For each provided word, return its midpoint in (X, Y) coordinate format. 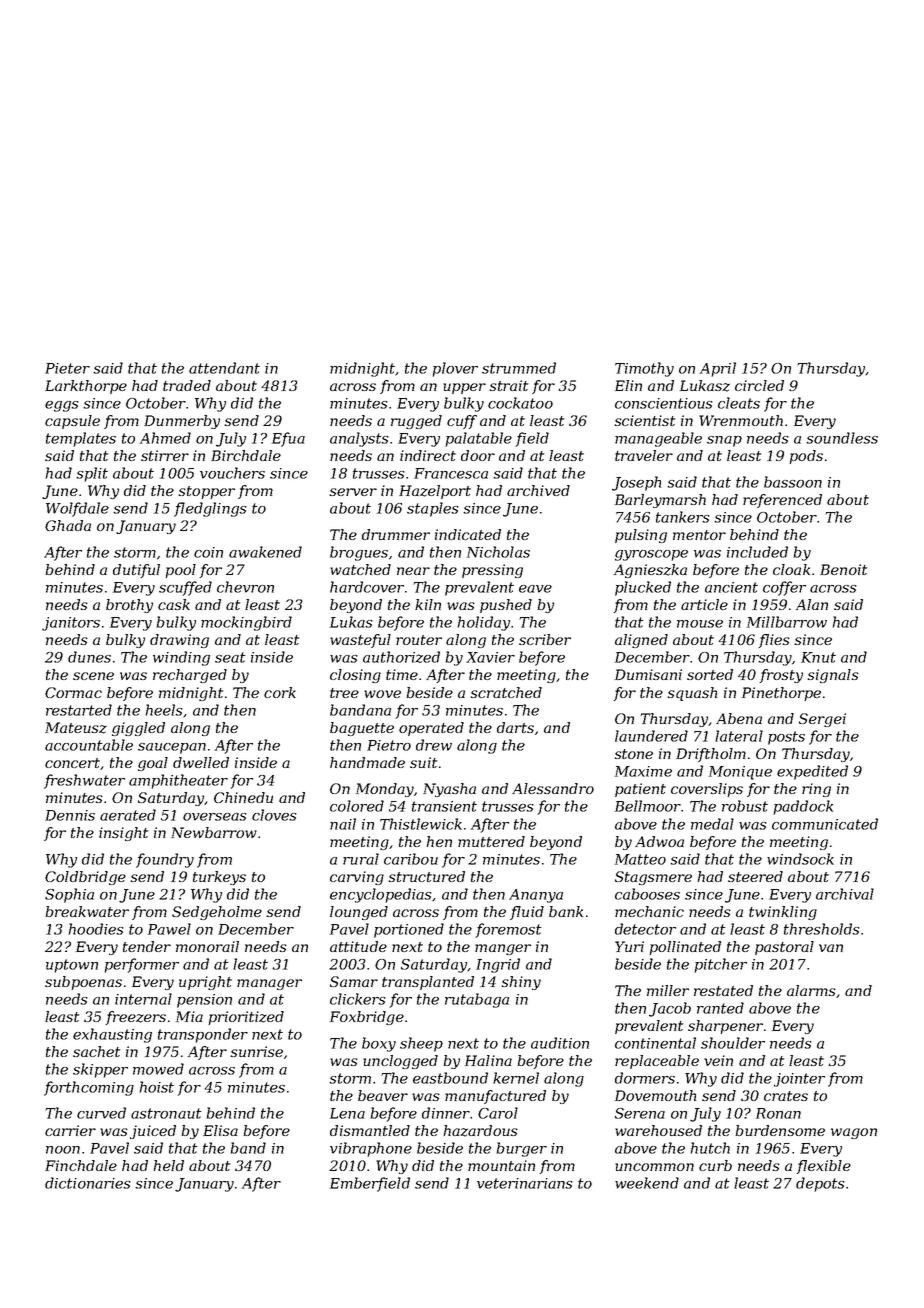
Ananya (536, 896)
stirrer (165, 455)
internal (143, 999)
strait (509, 385)
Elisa (220, 1130)
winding (181, 658)
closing (355, 676)
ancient (731, 587)
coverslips (707, 790)
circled (759, 385)
